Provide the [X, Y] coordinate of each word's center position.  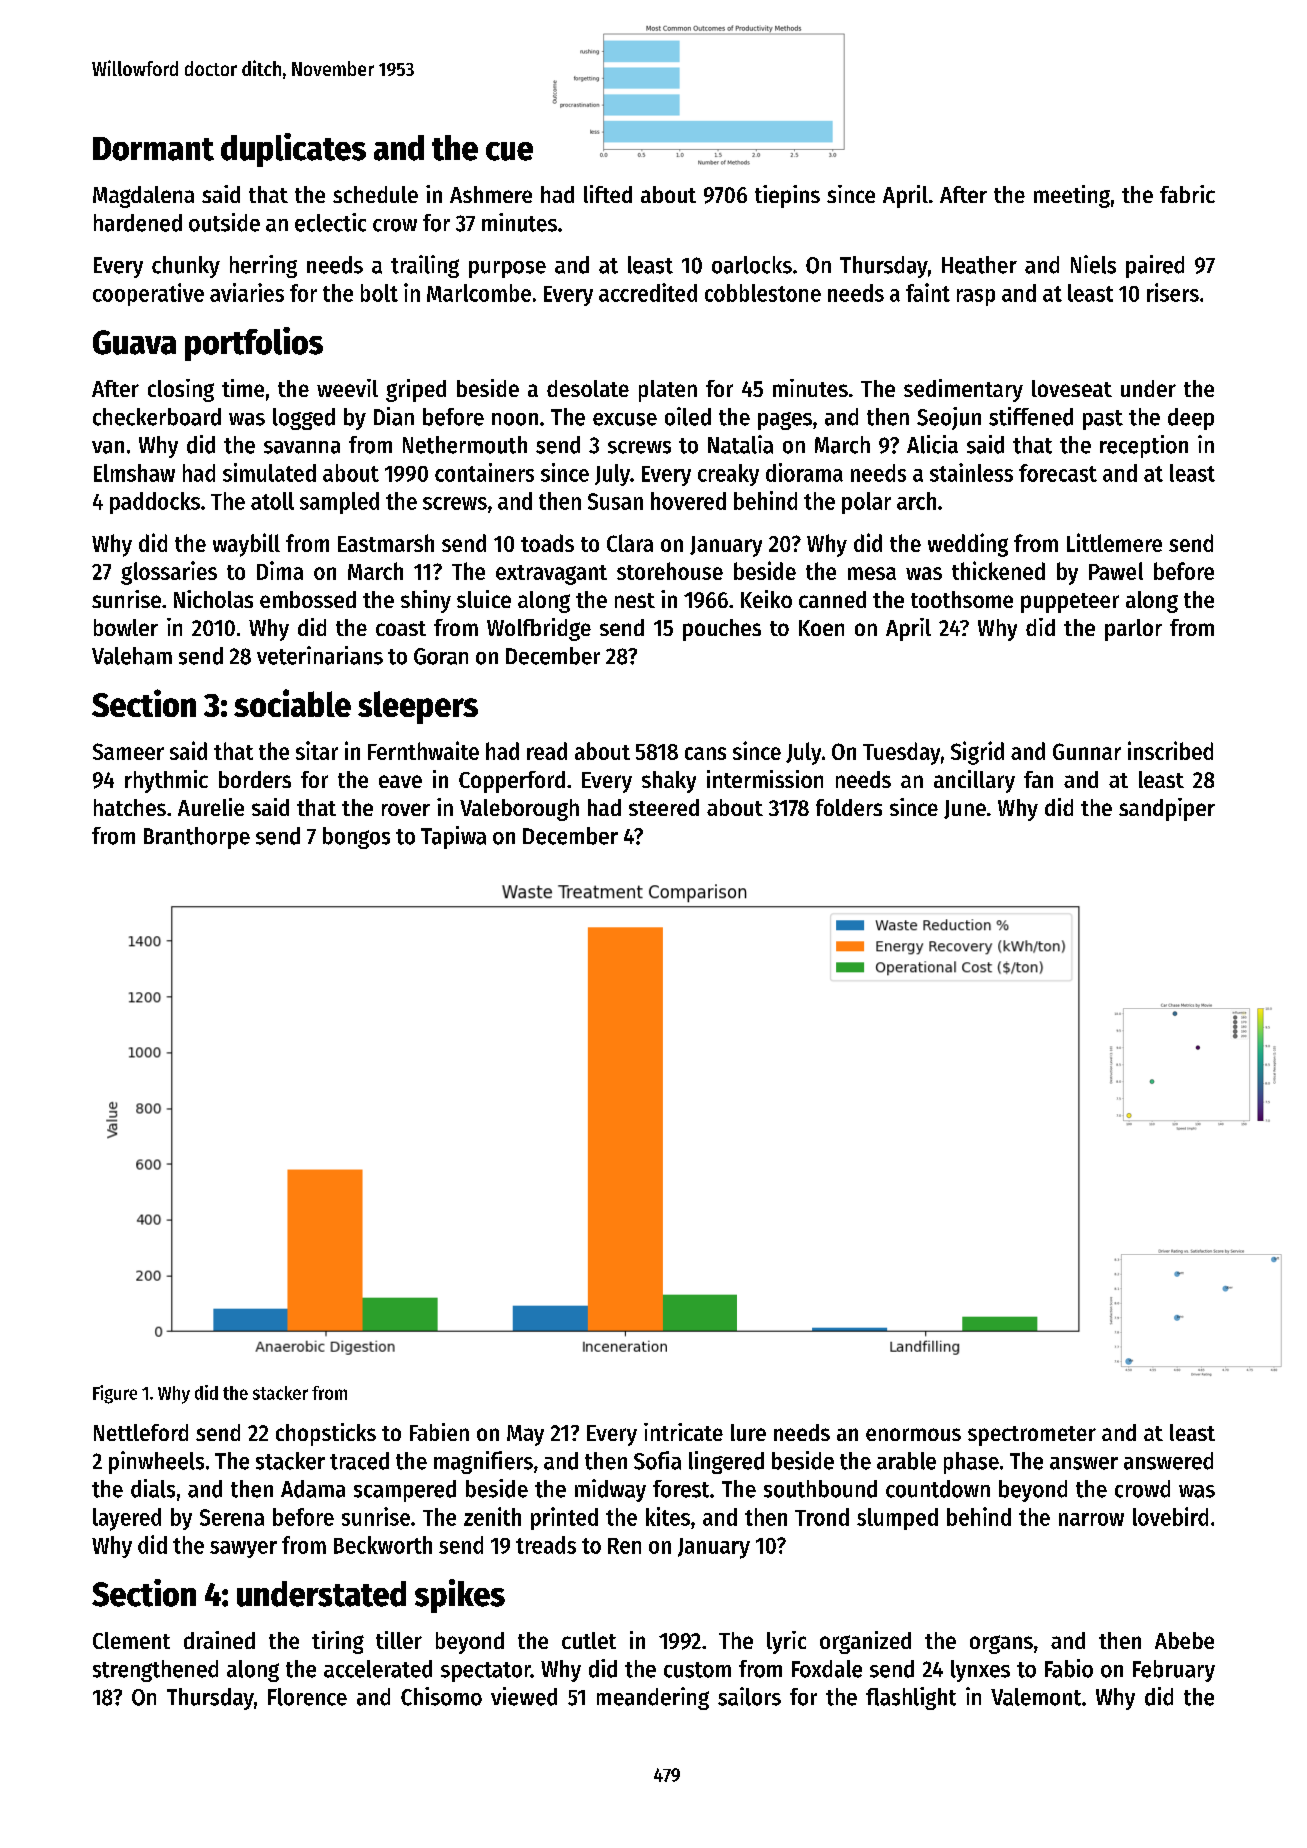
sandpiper [1167, 809]
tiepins [787, 196]
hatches [130, 807]
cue [509, 151]
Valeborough [519, 810]
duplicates [293, 150]
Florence [307, 1697]
